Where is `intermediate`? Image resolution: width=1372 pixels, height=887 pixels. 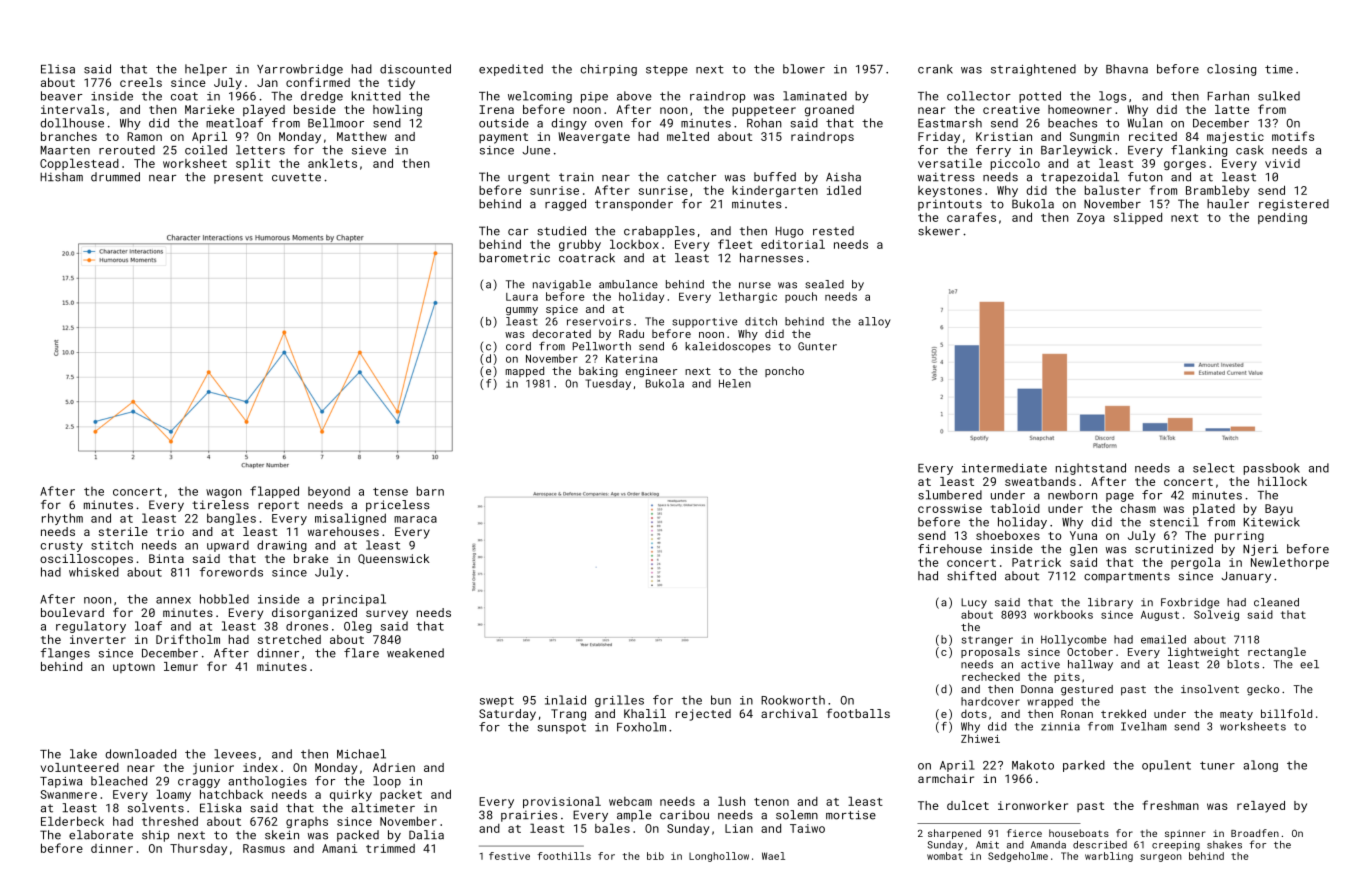 intermediate is located at coordinates (1004, 468).
